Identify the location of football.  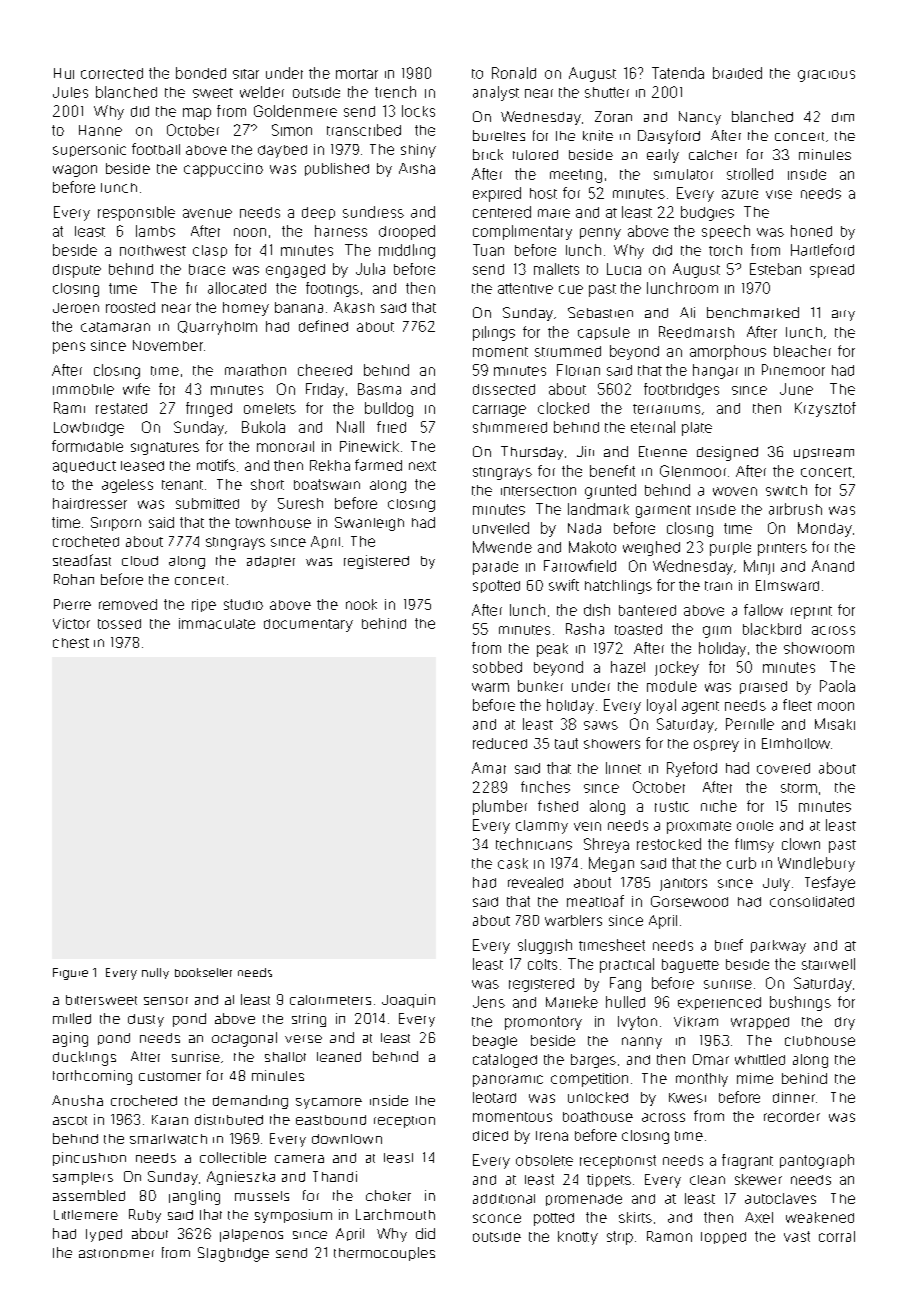
(156, 149).
